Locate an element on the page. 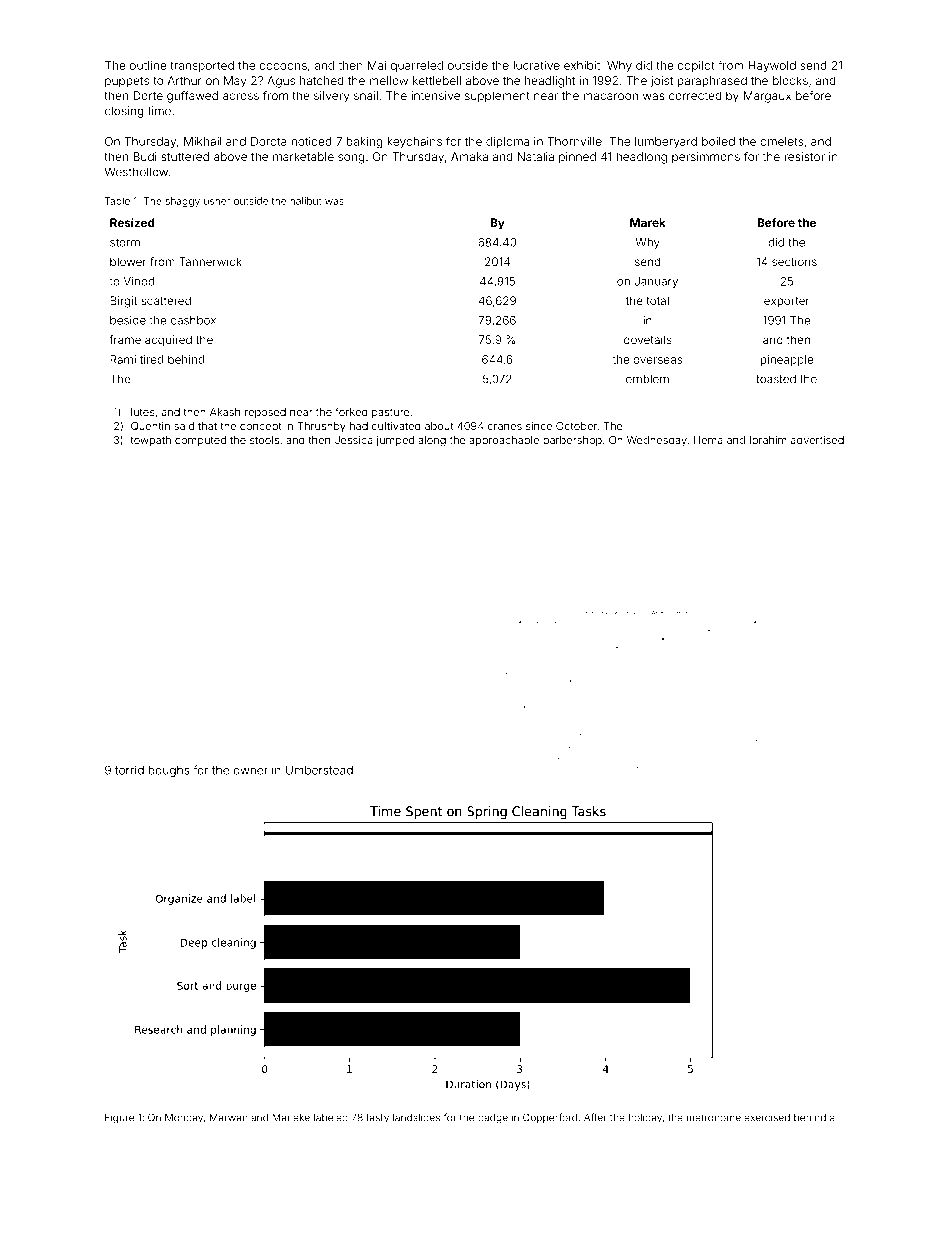 The width and height of the page is (952, 1233). Marwan is located at coordinates (228, 1117).
